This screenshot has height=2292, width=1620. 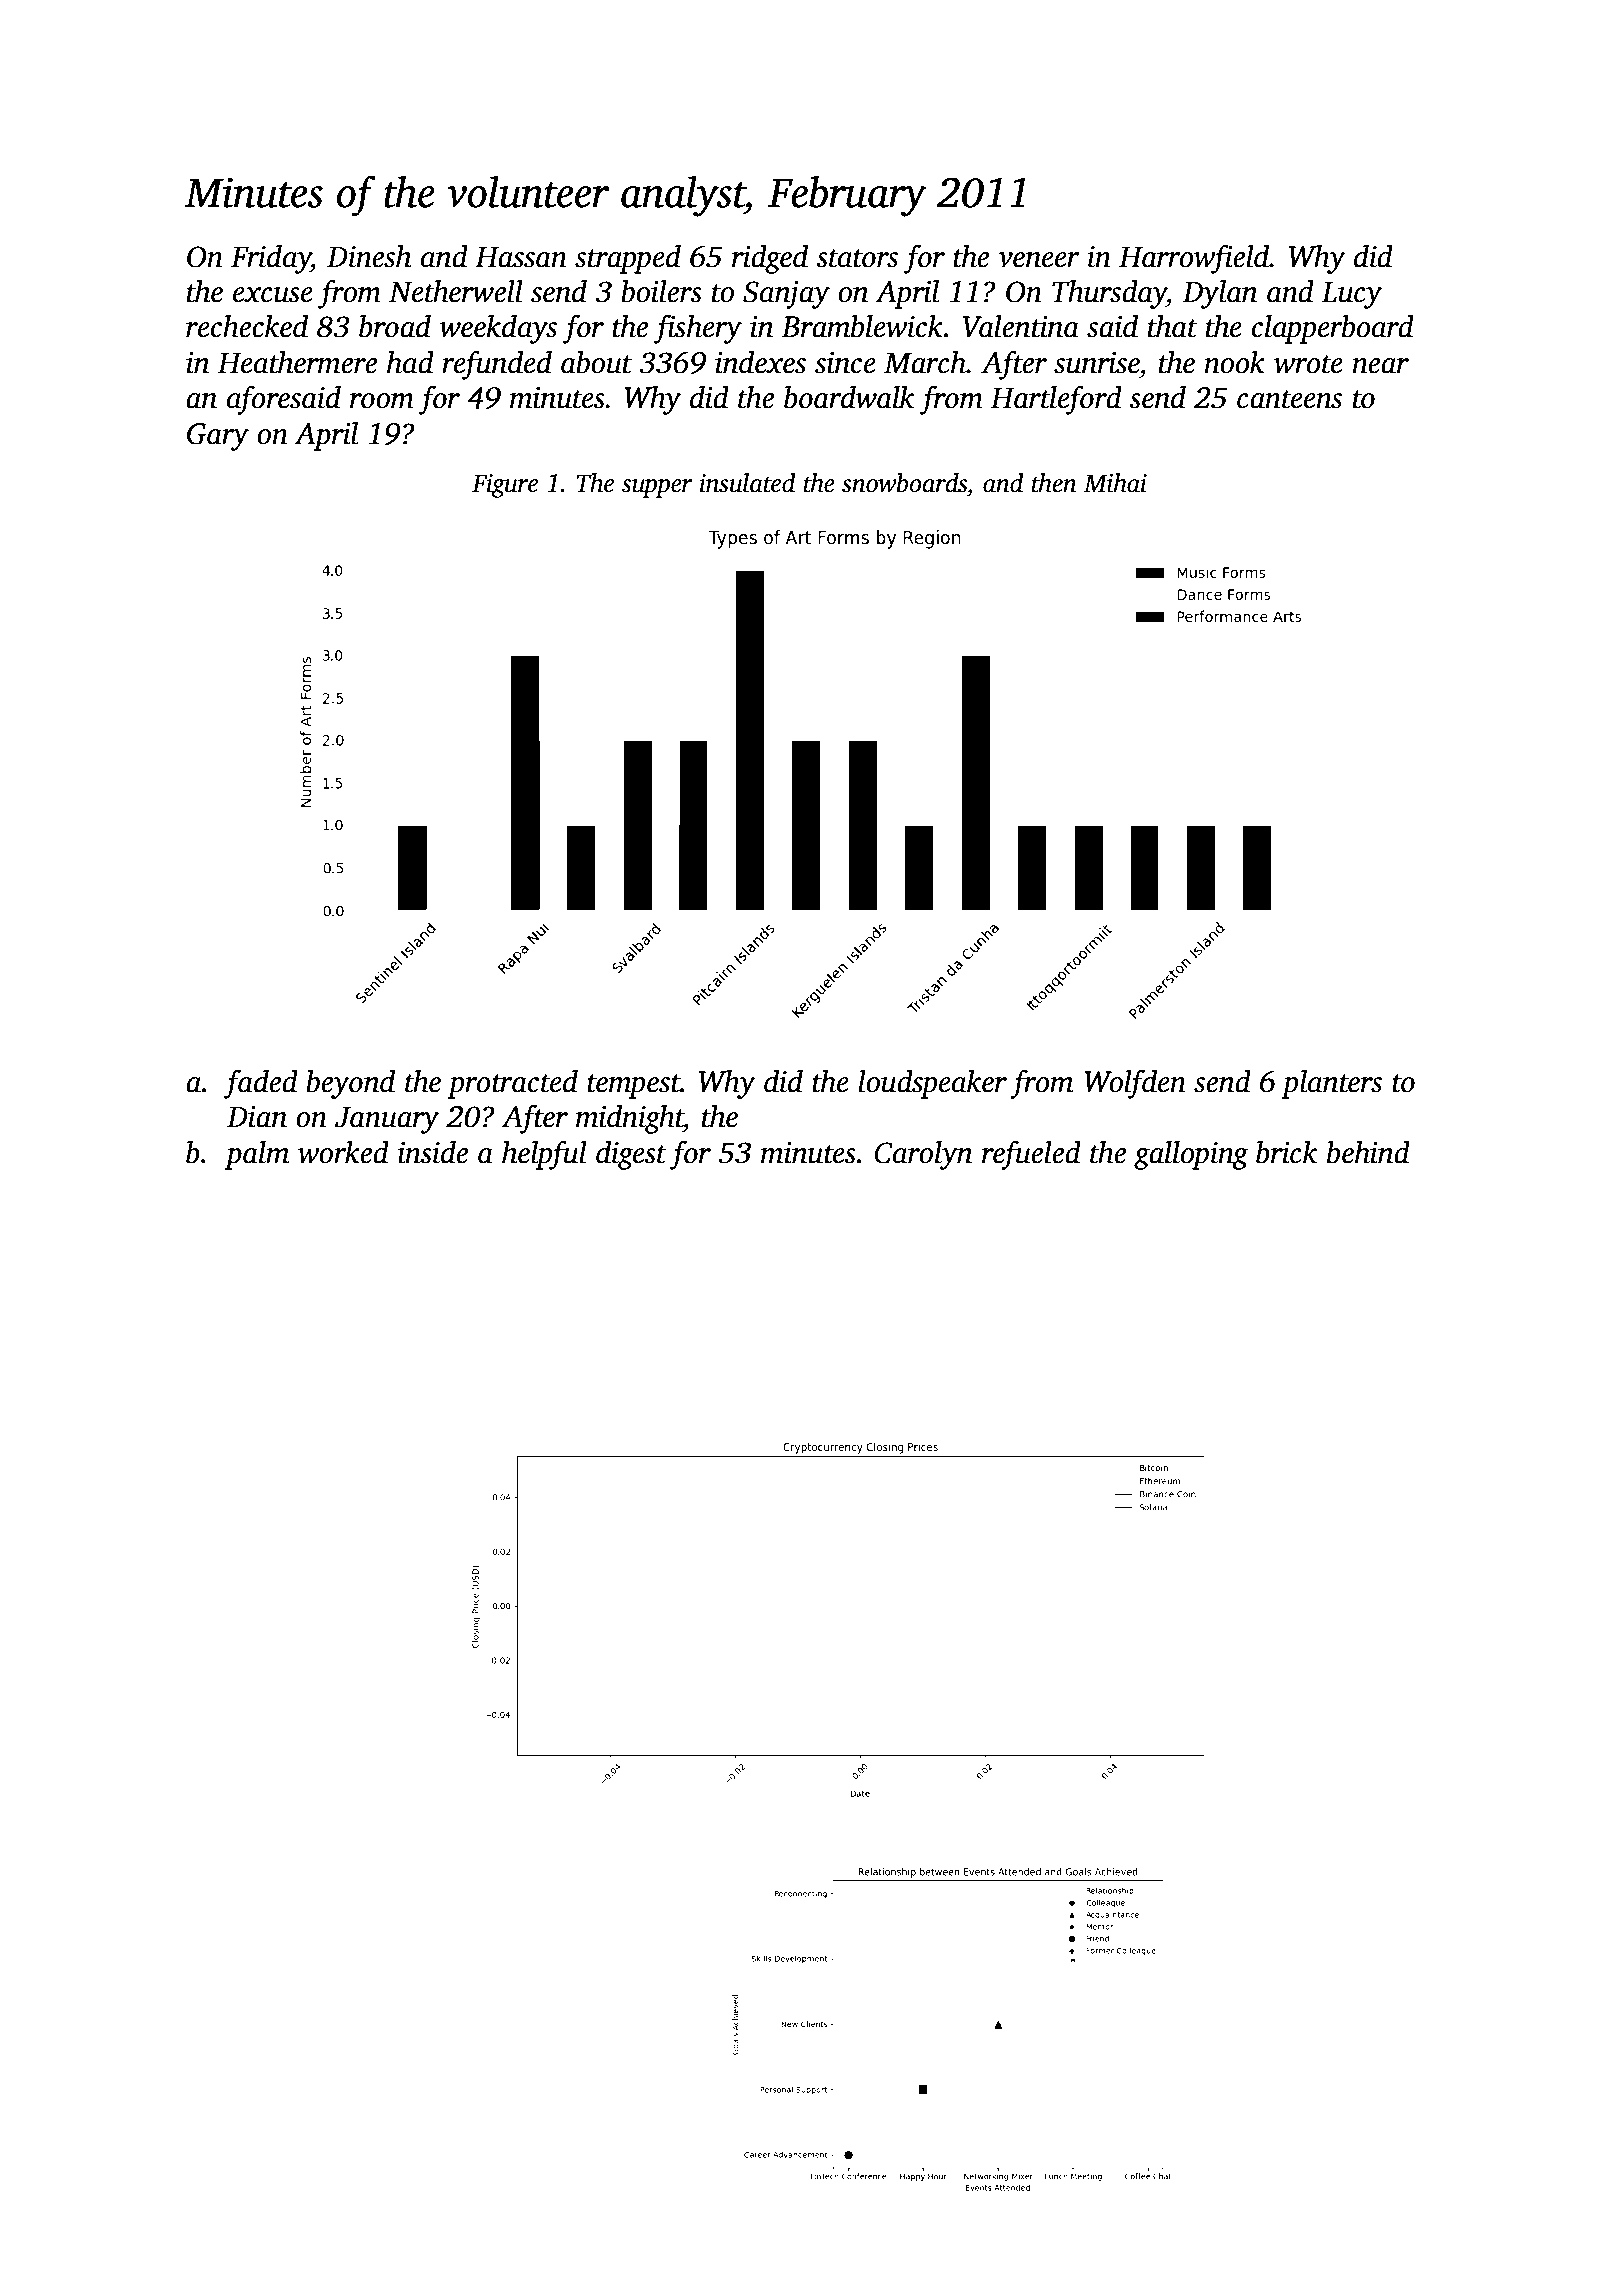 I want to click on Hassan, so click(x=521, y=257).
